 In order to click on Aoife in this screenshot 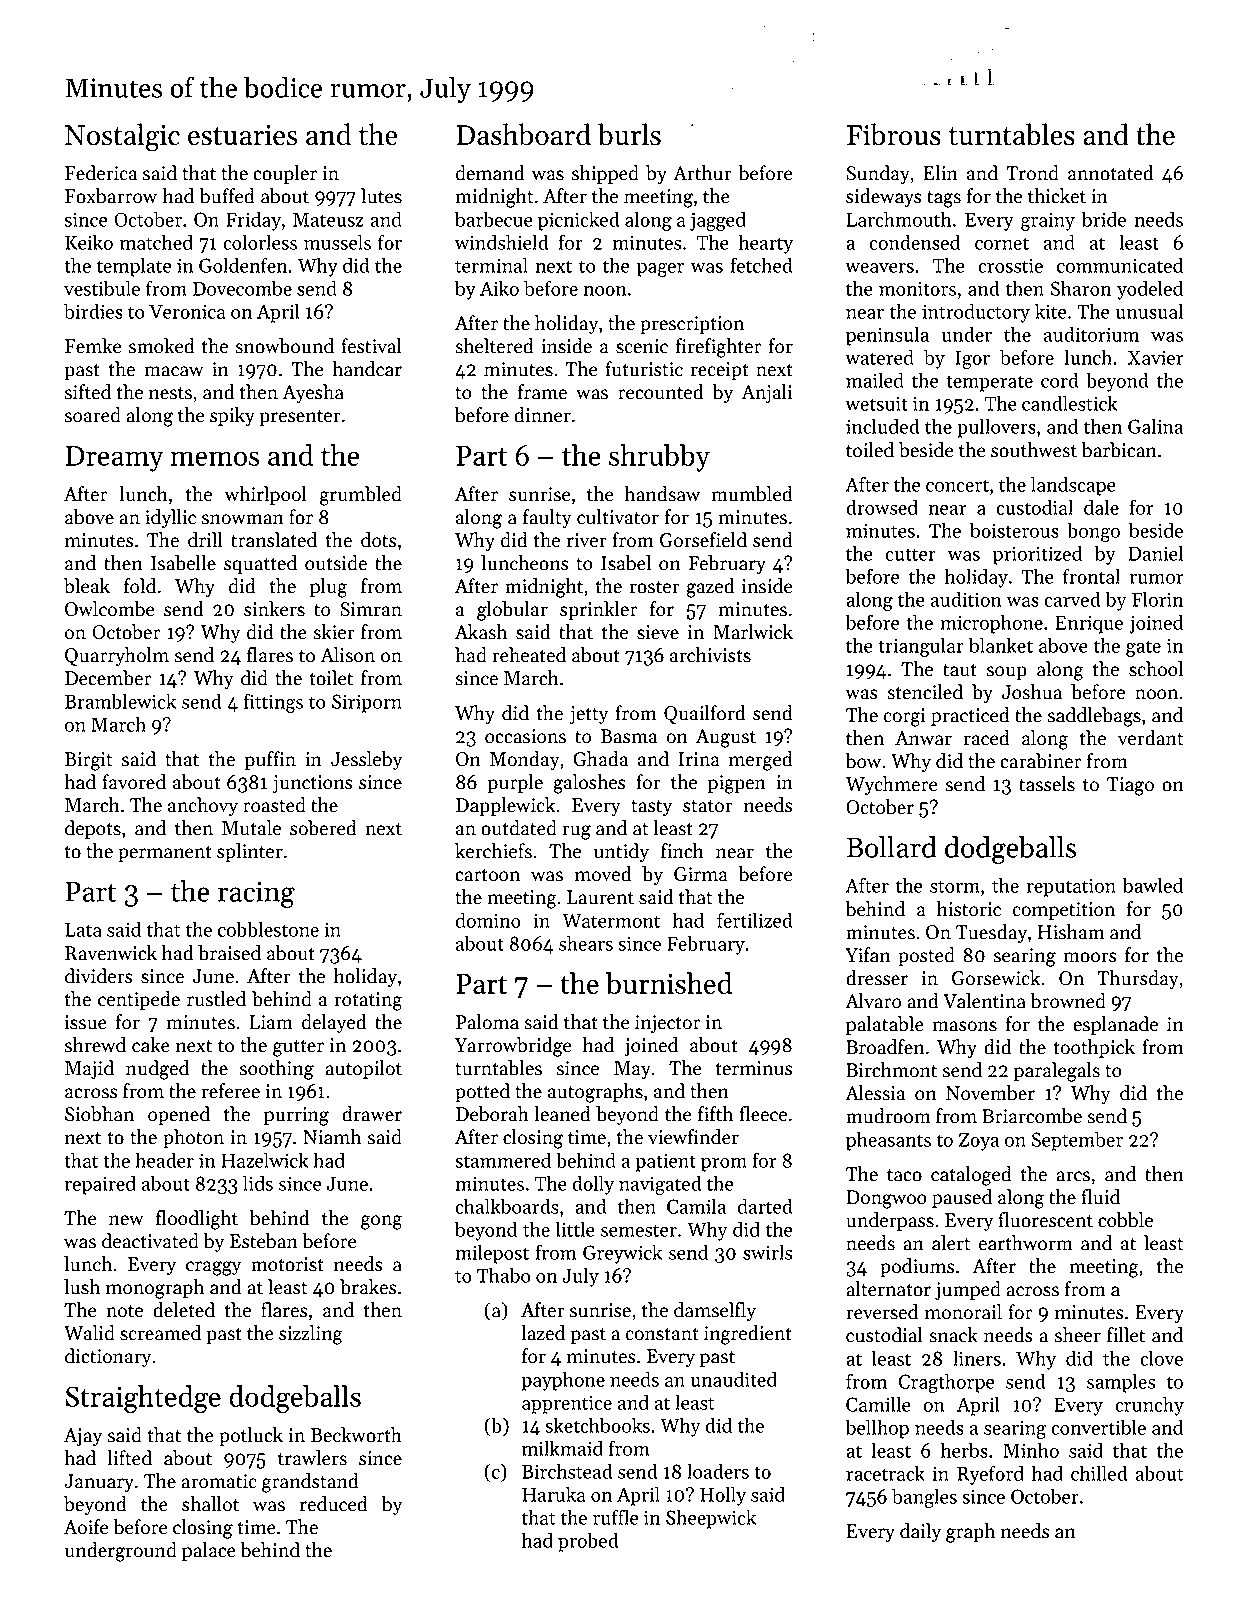, I will do `click(86, 1527)`.
